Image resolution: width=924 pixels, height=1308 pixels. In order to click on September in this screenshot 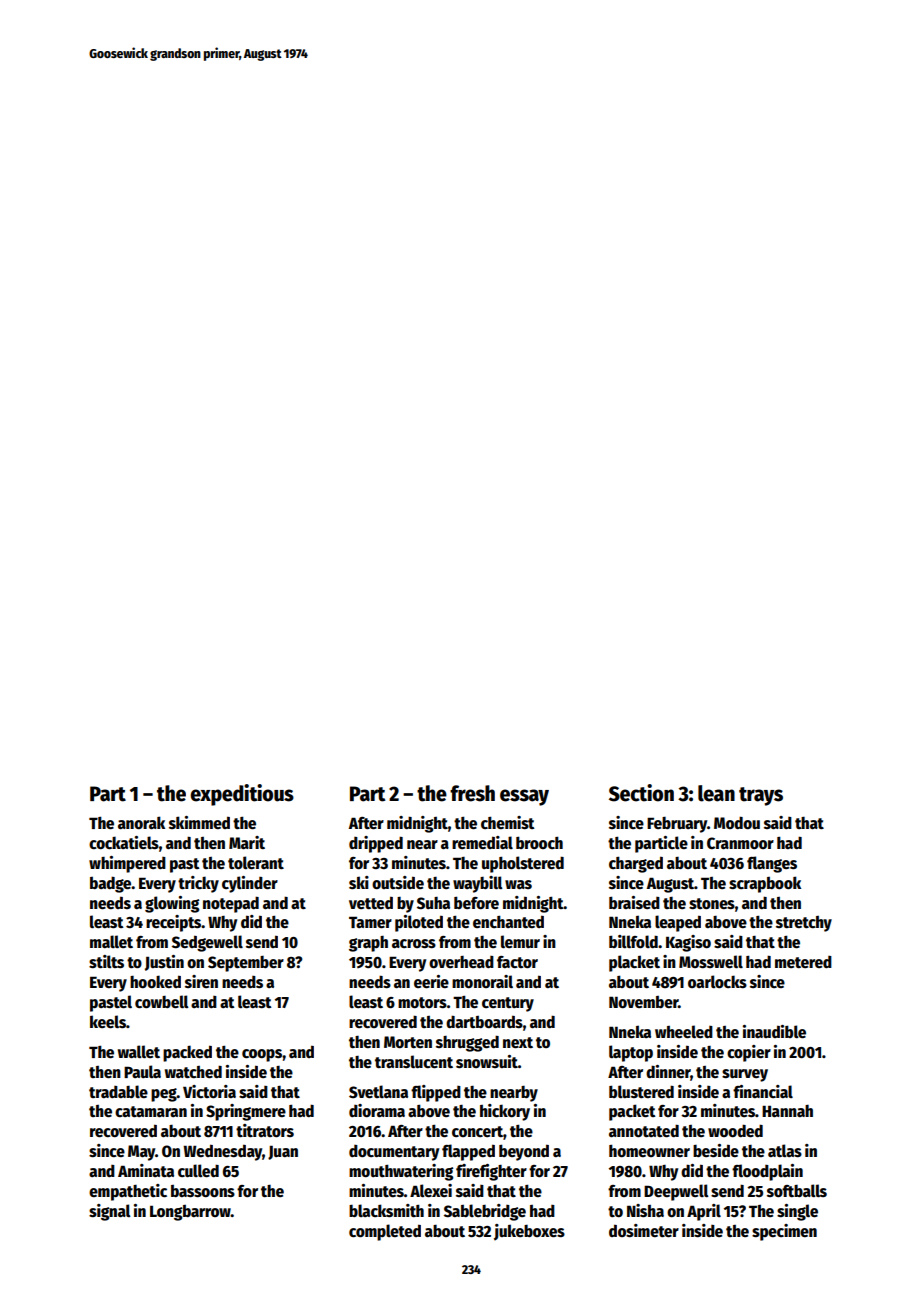, I will do `click(246, 964)`.
